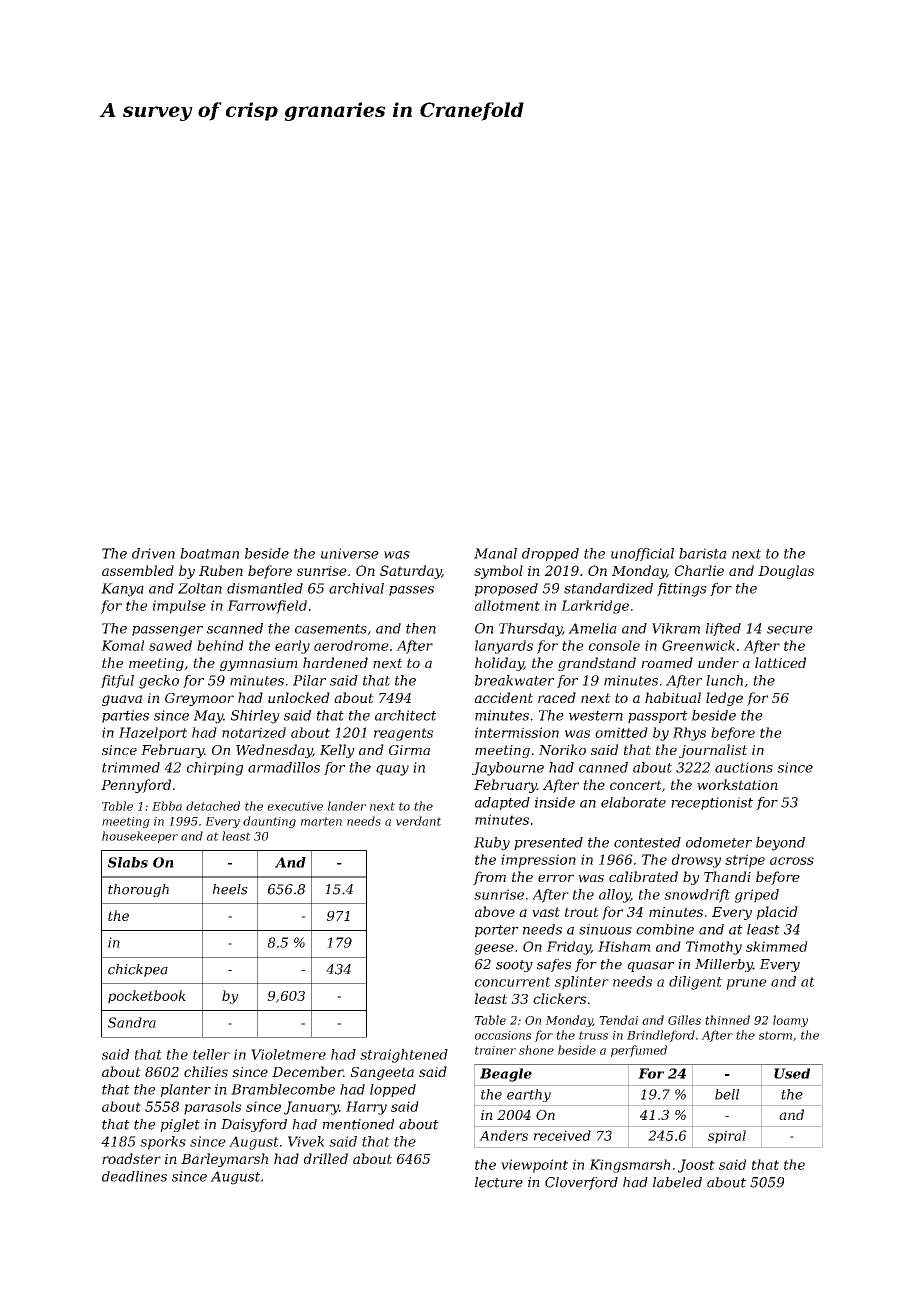 This document has width=924, height=1308. I want to click on Sandra, so click(132, 1022).
